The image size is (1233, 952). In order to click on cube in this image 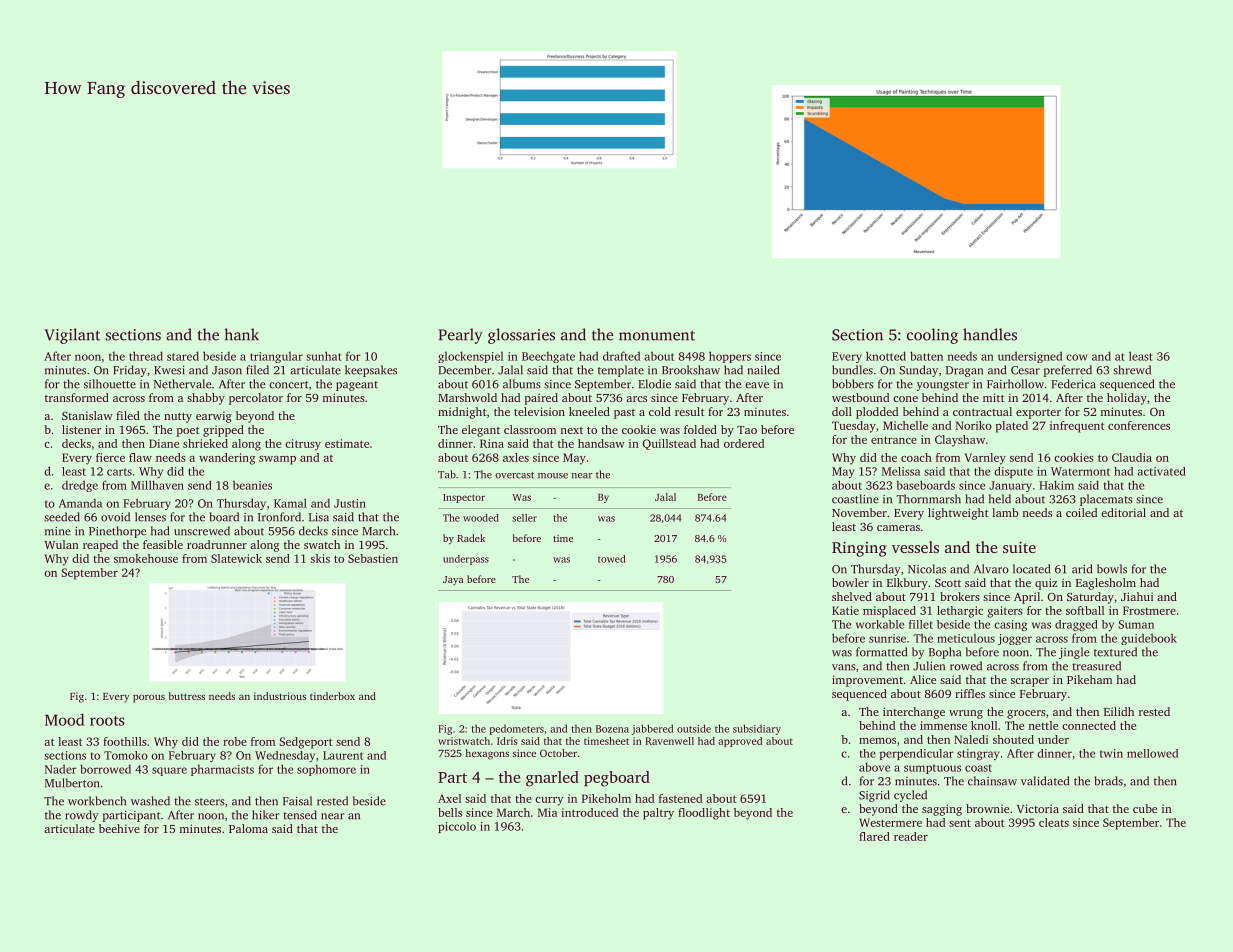, I will do `click(1145, 808)`.
